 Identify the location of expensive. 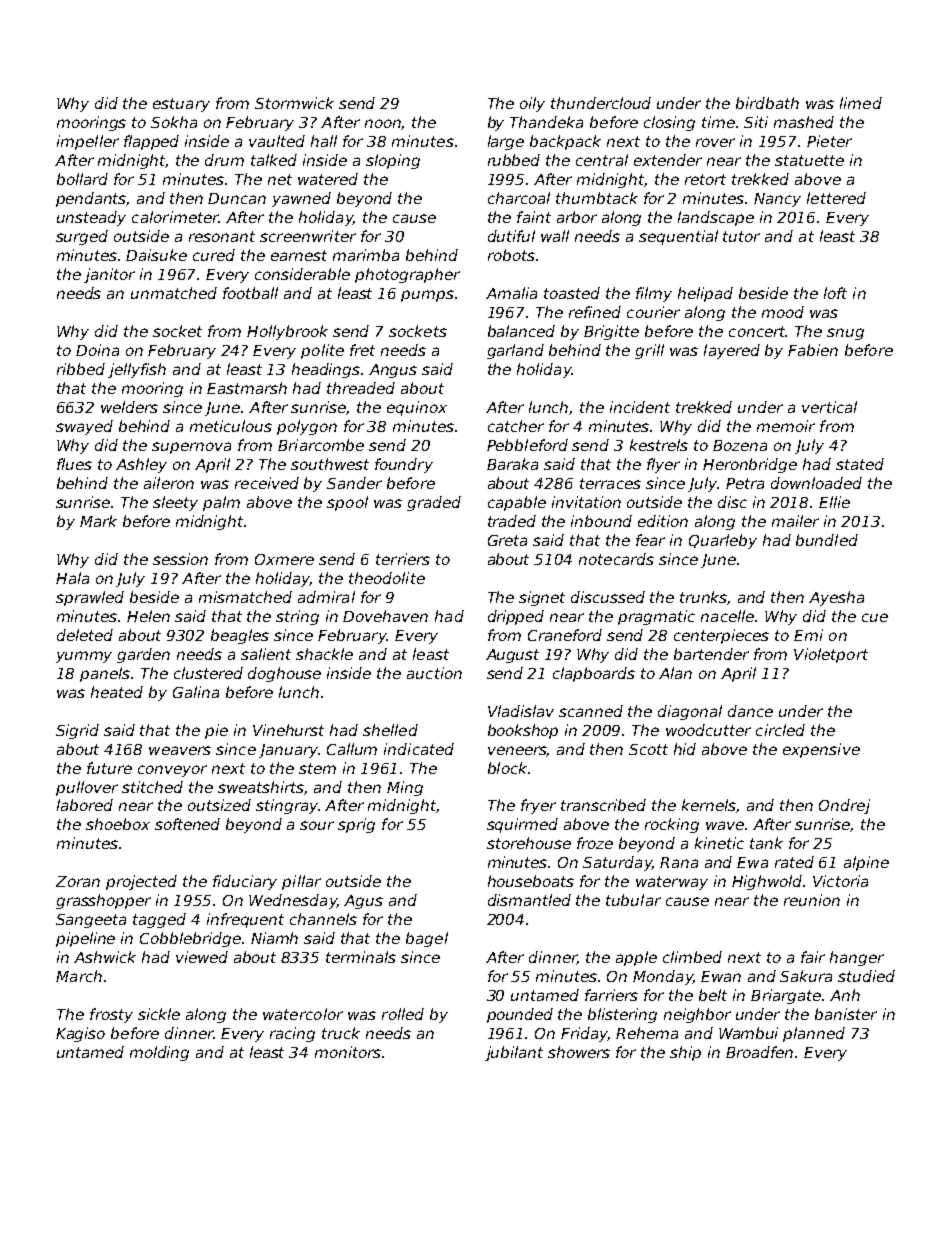
(821, 750).
